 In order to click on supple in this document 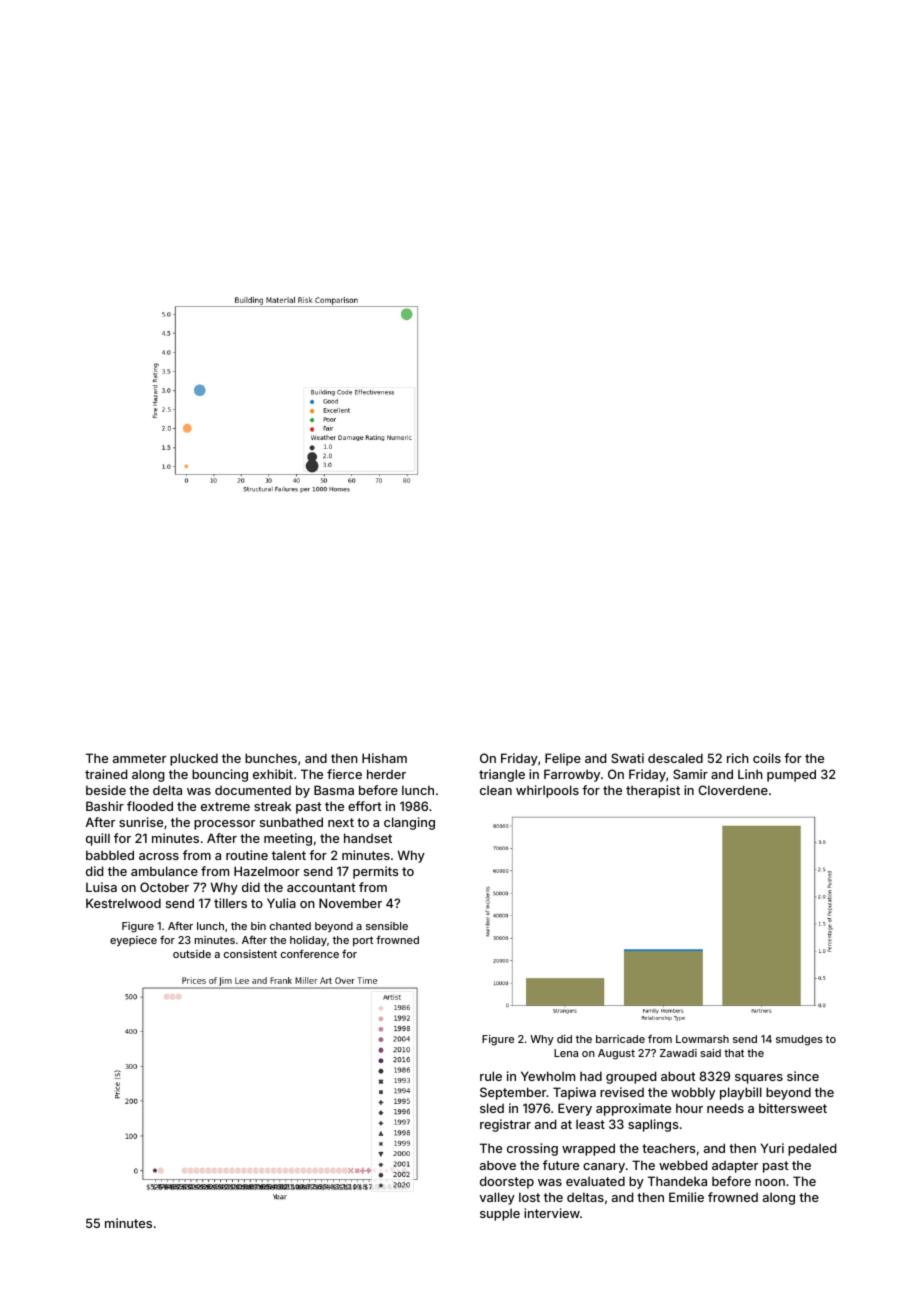, I will do `click(500, 1214)`.
